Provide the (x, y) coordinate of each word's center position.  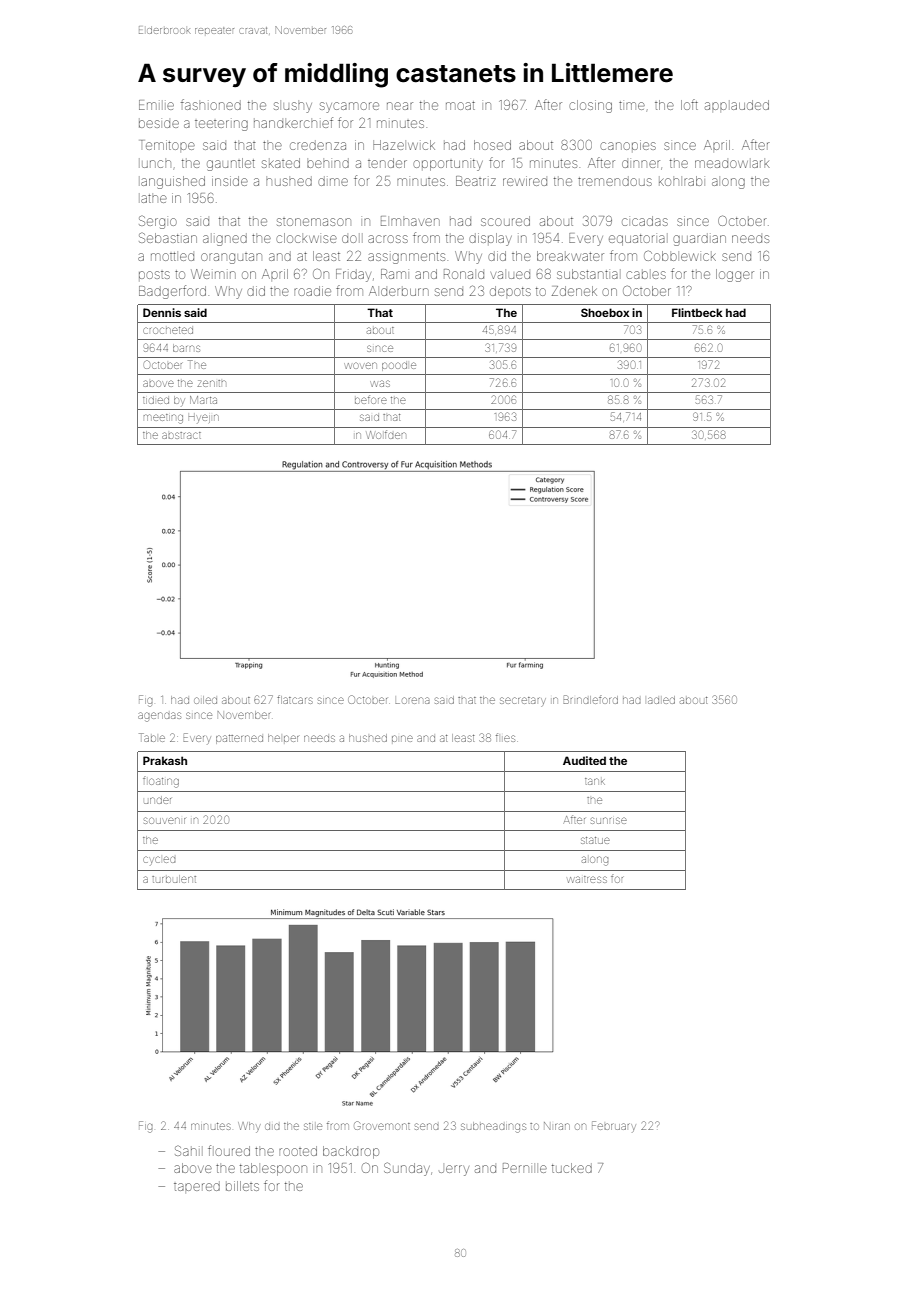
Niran (557, 1126)
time (632, 105)
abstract (181, 435)
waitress (587, 879)
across (388, 239)
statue (595, 840)
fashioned (211, 104)
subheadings (493, 1127)
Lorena (412, 700)
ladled (661, 700)
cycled (159, 860)
